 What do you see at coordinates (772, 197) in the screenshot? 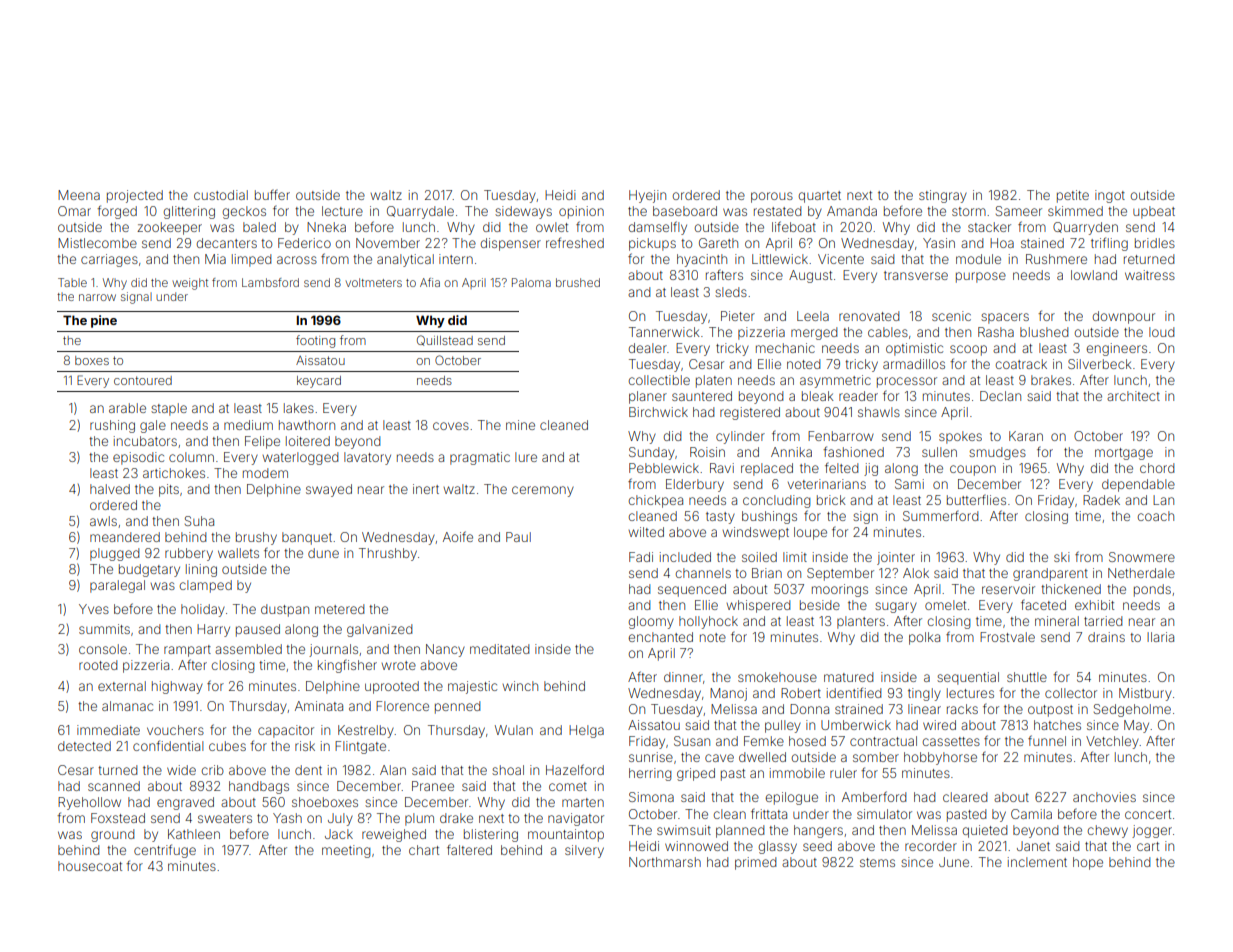
I see `porous` at bounding box center [772, 197].
